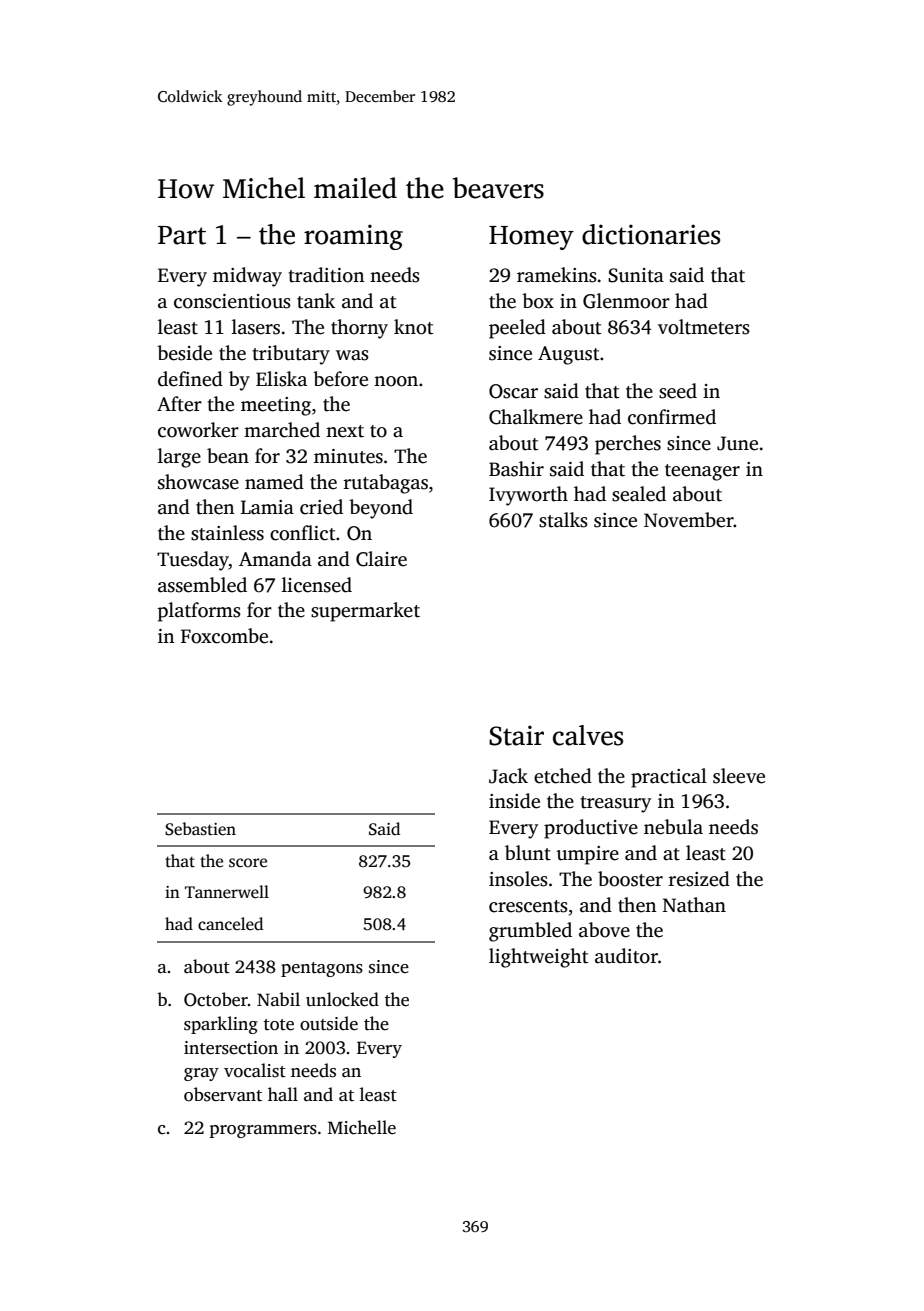  Describe the element at coordinates (651, 234) in the screenshot. I see `dictionaries` at that location.
